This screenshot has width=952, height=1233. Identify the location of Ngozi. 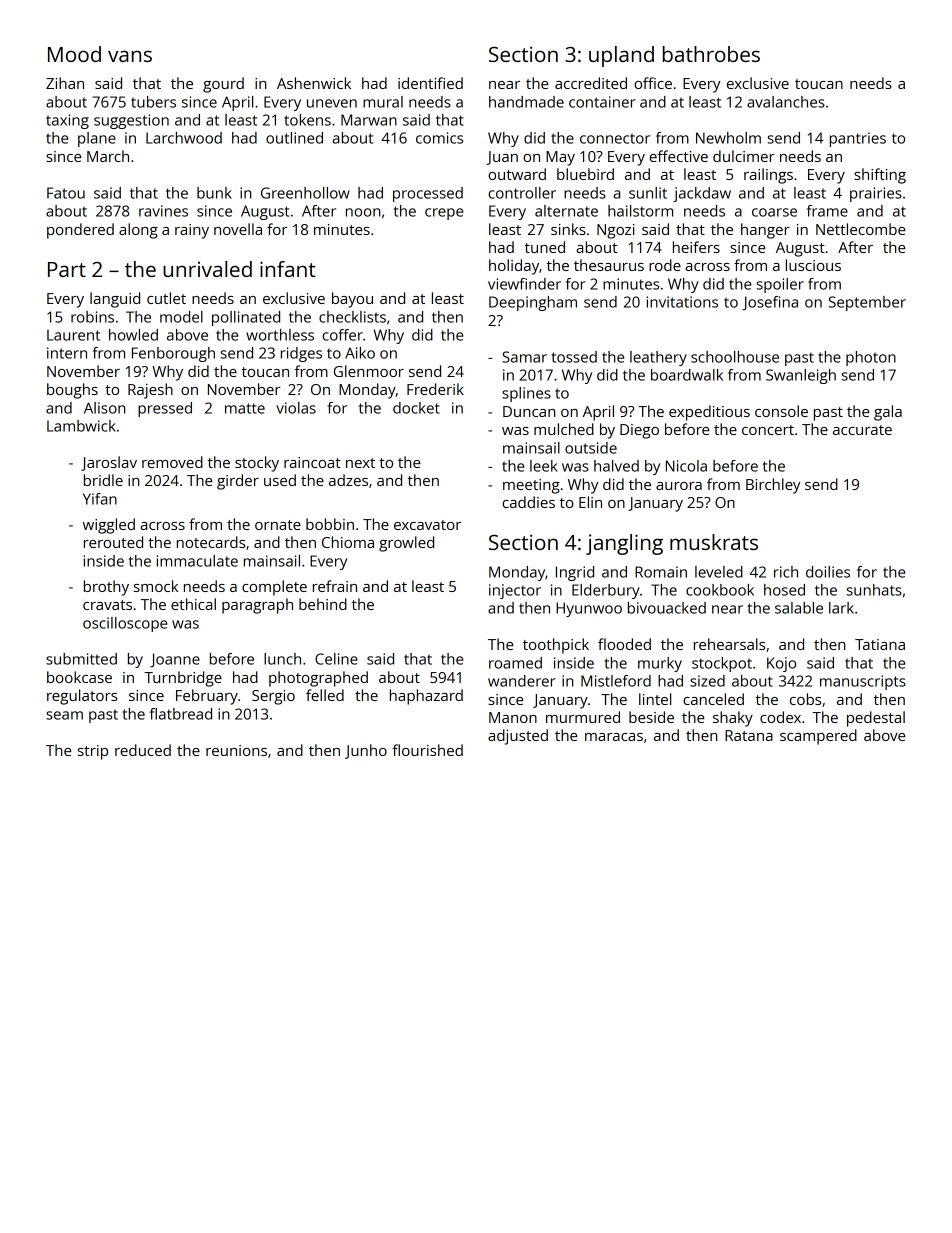
(616, 231).
